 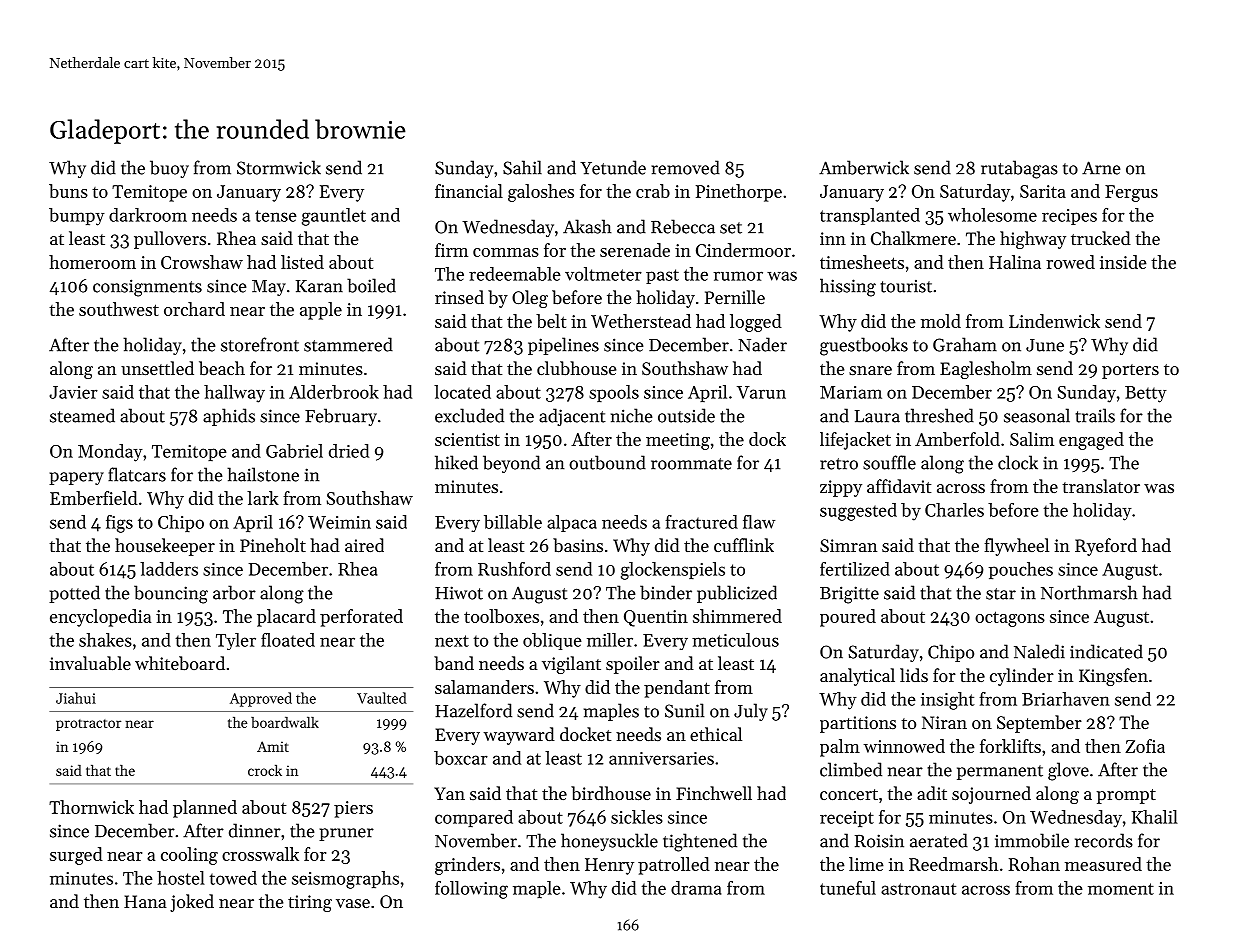 I want to click on arbor, so click(x=234, y=592).
